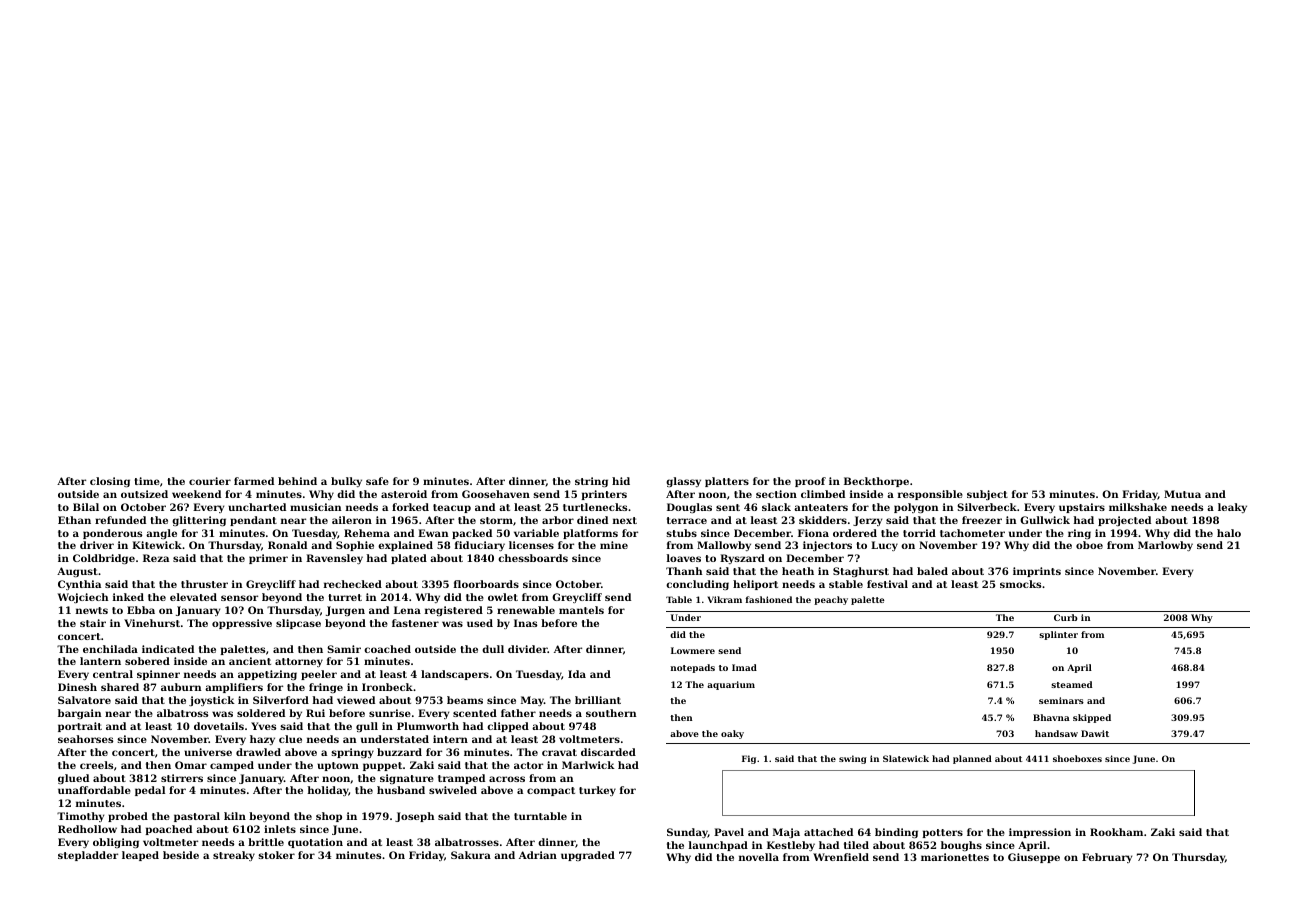  I want to click on indicated, so click(168, 649).
